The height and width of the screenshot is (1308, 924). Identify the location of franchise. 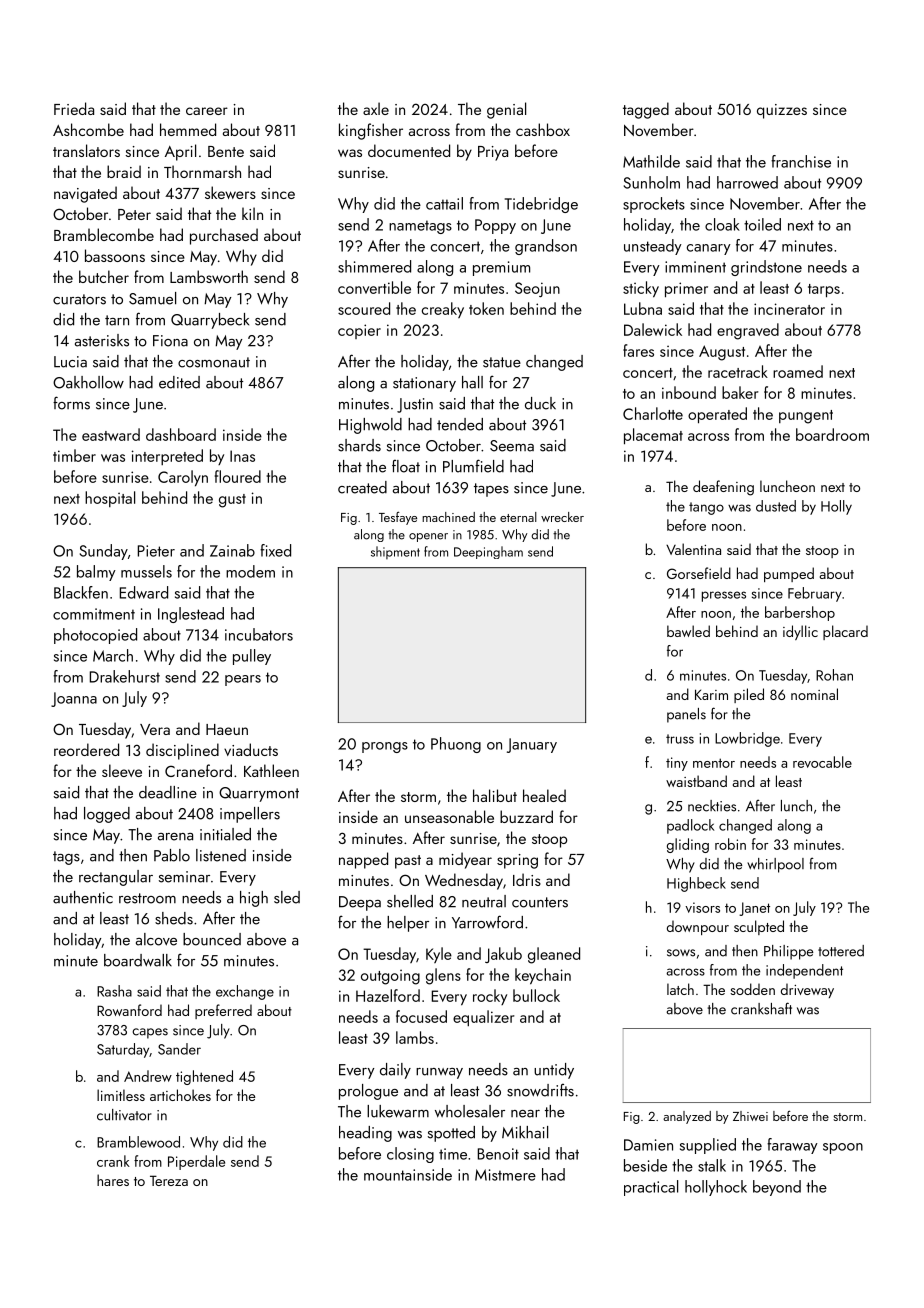
(801, 161).
